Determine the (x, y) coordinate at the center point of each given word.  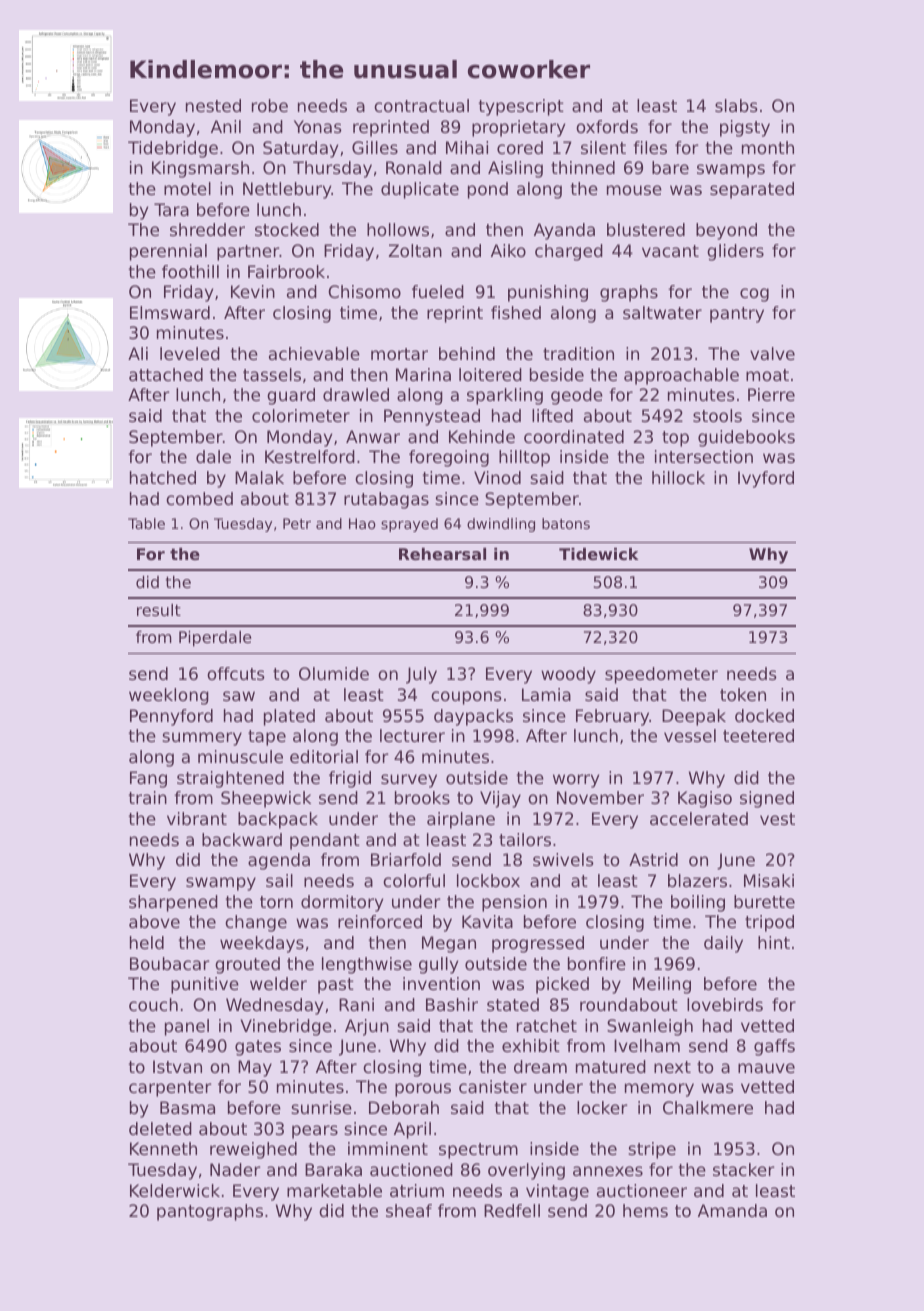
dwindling (501, 525)
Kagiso (705, 799)
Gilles (375, 147)
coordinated (574, 436)
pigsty (745, 128)
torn (276, 902)
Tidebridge (173, 149)
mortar (399, 354)
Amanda (732, 1210)
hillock (678, 477)
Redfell (512, 1210)
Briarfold (406, 859)
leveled (190, 353)
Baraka (333, 1169)
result (159, 610)
